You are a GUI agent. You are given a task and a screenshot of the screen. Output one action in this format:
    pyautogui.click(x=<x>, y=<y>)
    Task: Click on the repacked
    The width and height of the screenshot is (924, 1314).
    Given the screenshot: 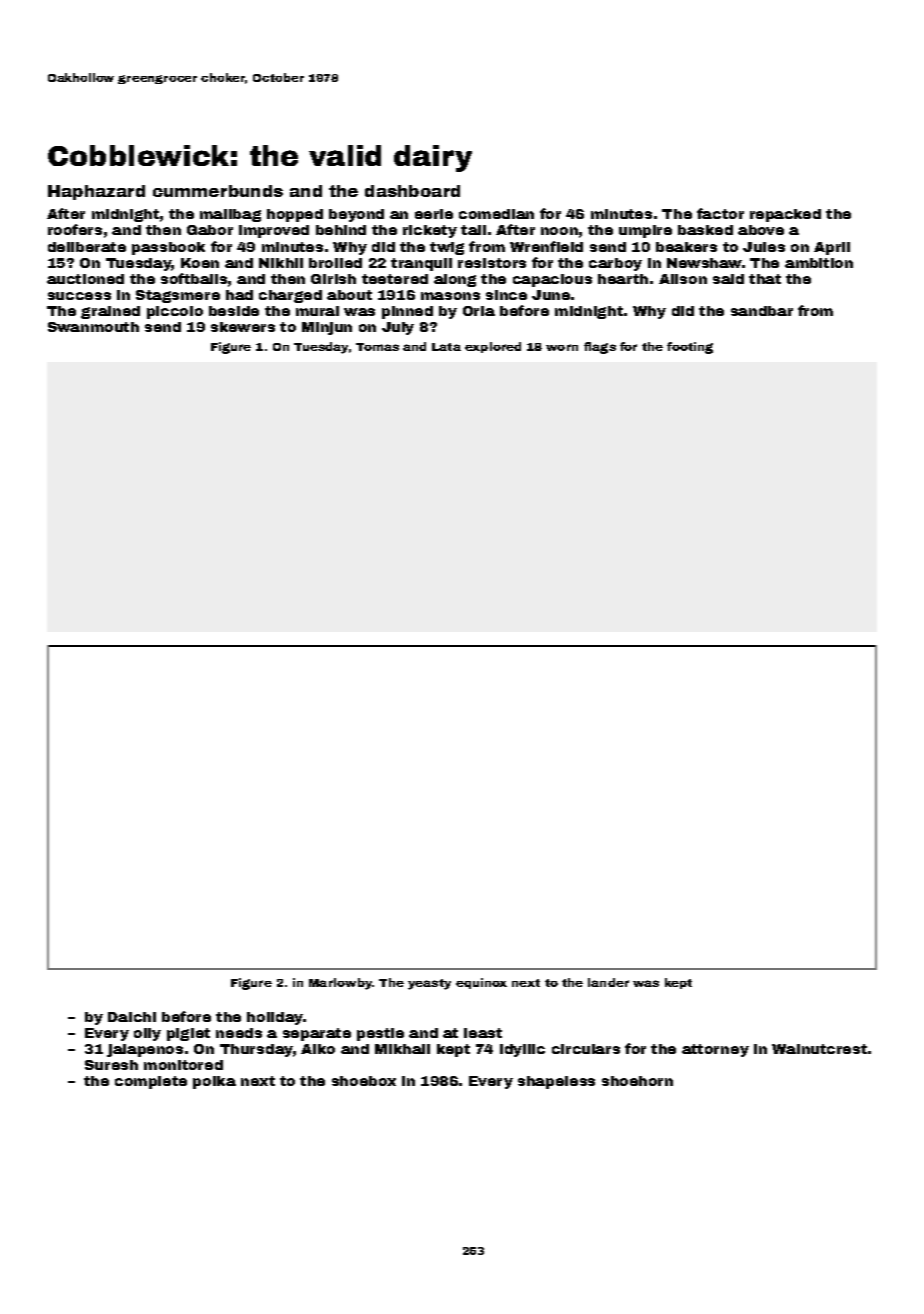 What is the action you would take?
    pyautogui.click(x=785, y=215)
